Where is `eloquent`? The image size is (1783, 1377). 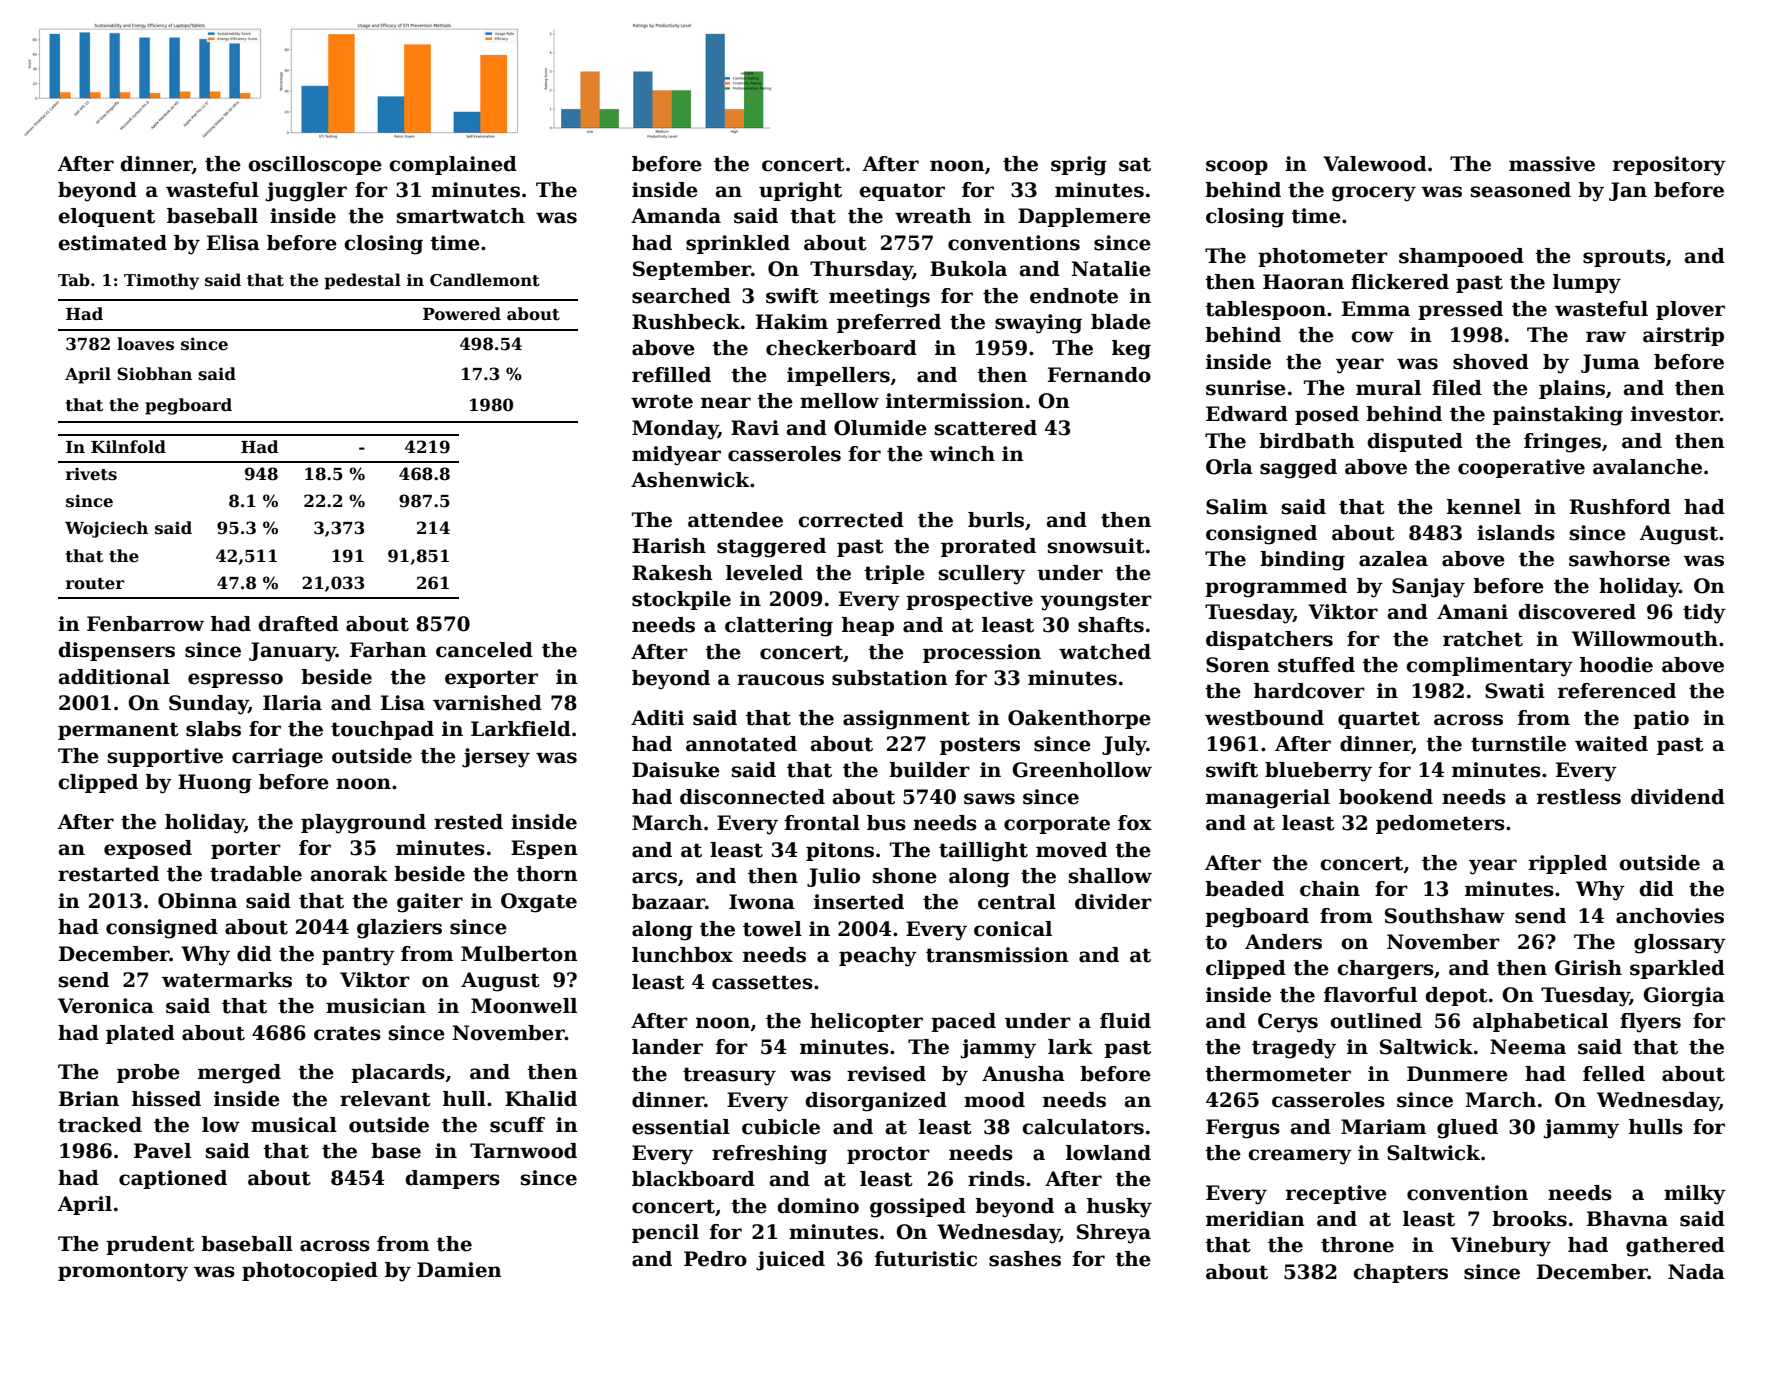
eloquent is located at coordinates (106, 217).
